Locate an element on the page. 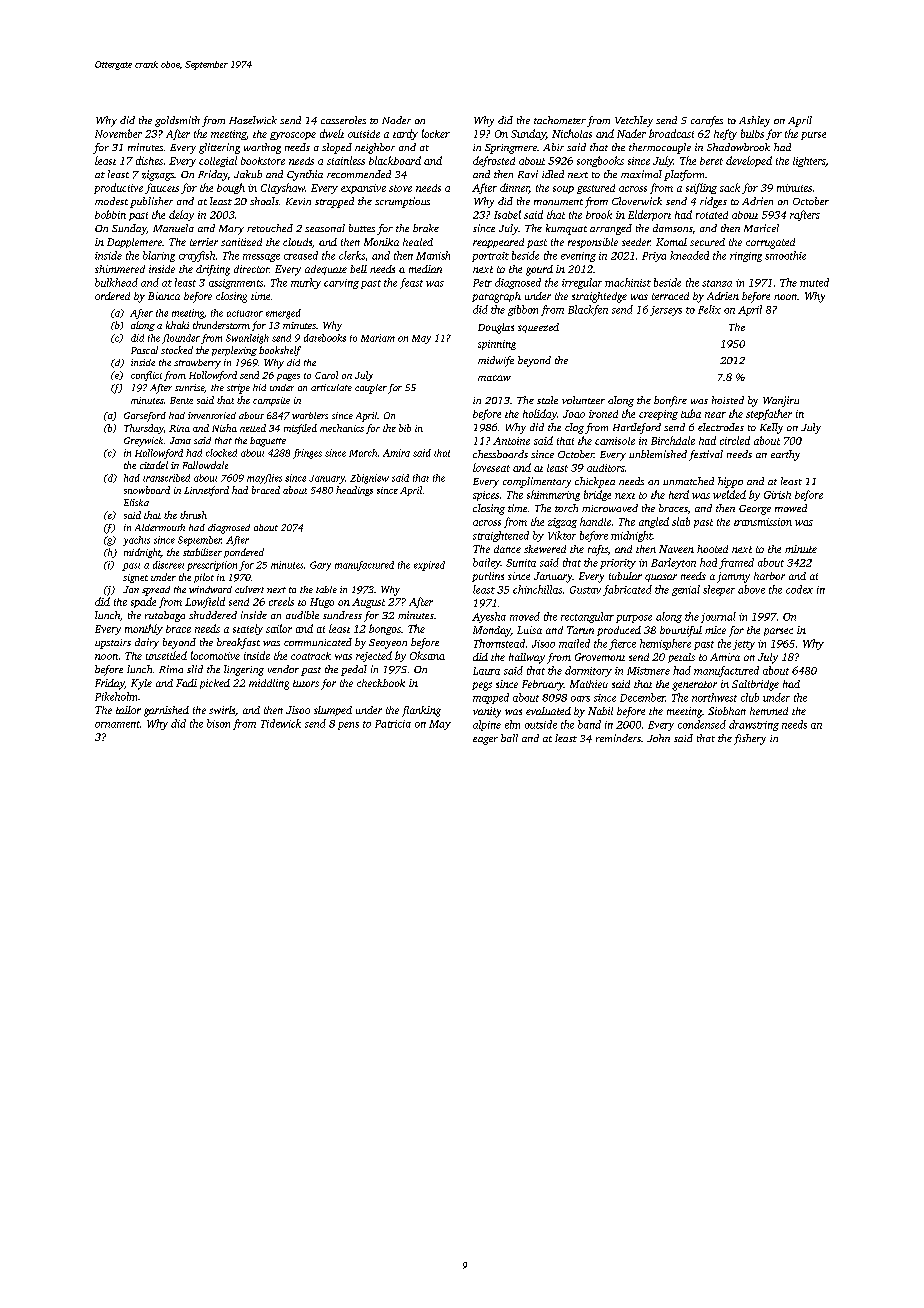  Ashley is located at coordinates (754, 121).
